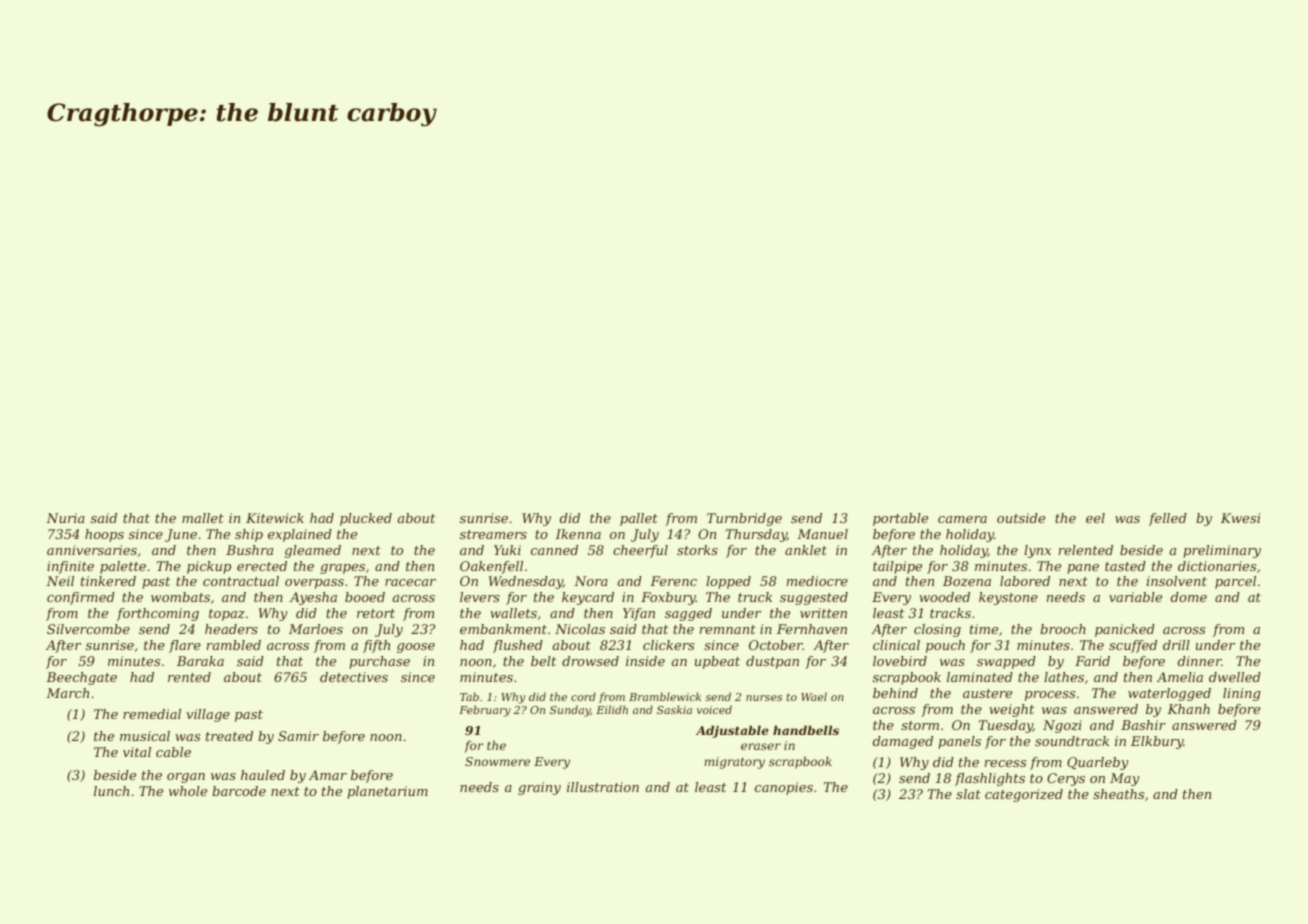 The image size is (1308, 924). What do you see at coordinates (1189, 597) in the image?
I see `dome` at bounding box center [1189, 597].
